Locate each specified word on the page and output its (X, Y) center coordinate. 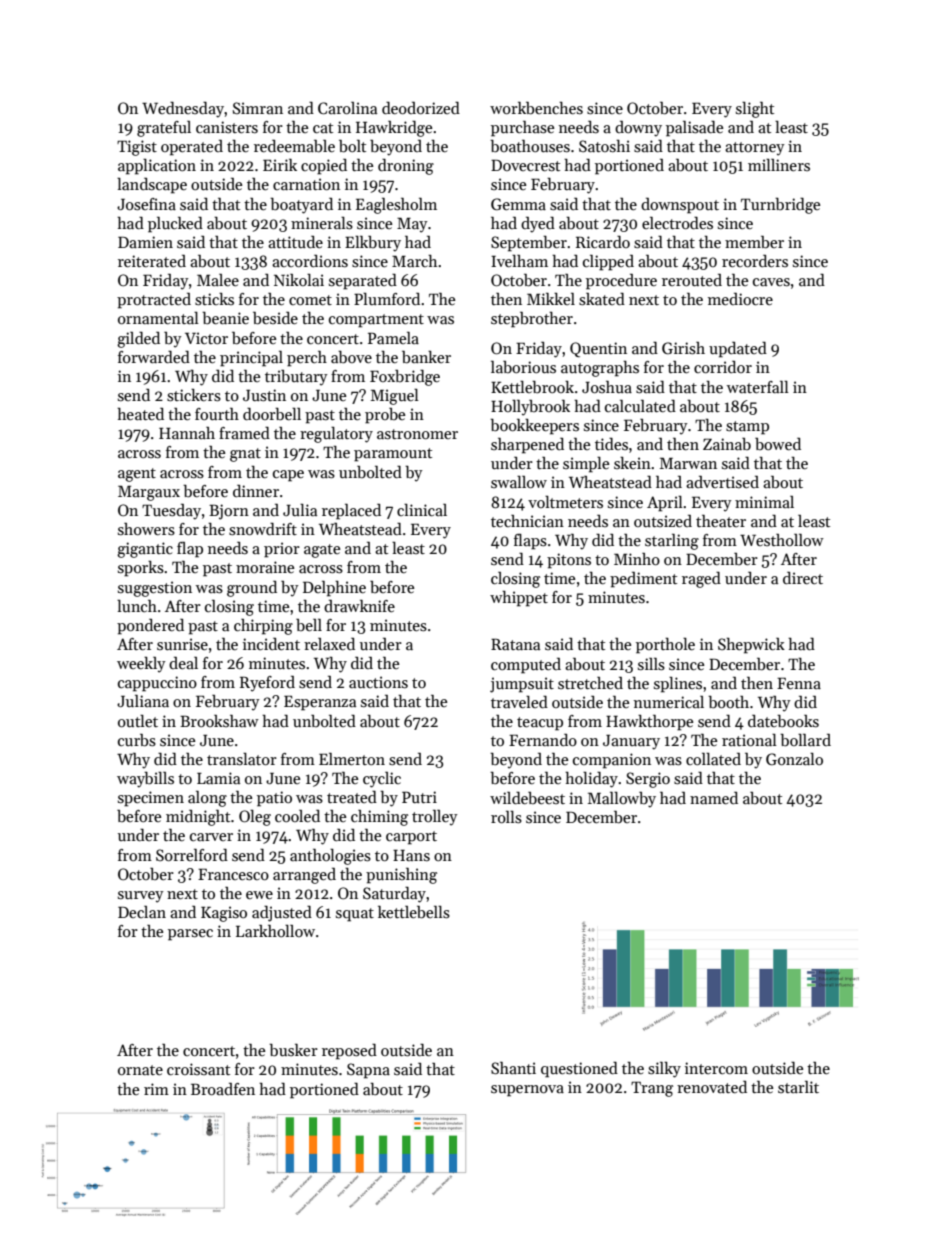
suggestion (155, 589)
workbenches (536, 108)
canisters (227, 127)
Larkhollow (275, 931)
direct (803, 577)
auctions (378, 682)
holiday (591, 780)
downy (638, 129)
